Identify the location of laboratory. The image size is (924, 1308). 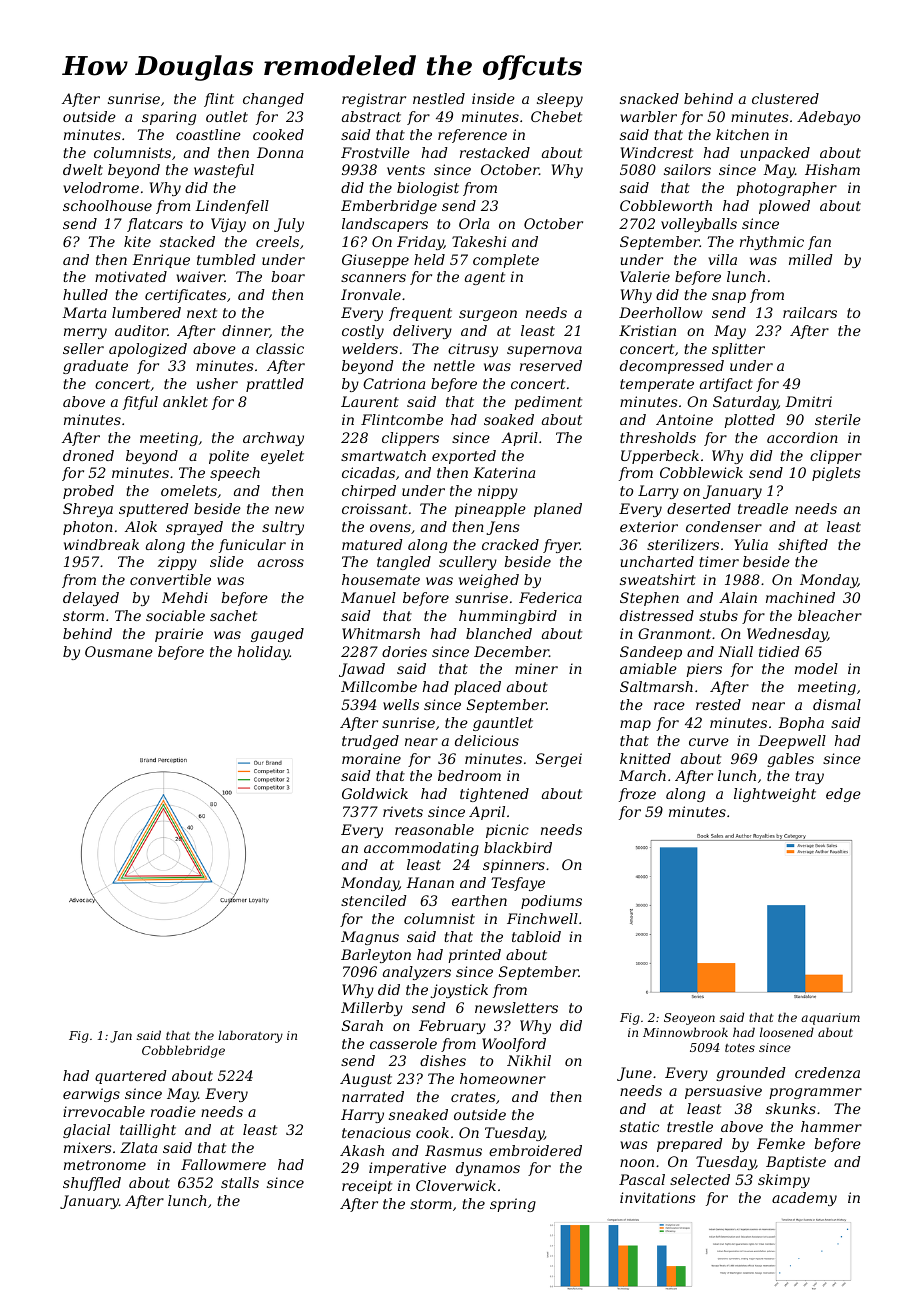
(250, 1036).
